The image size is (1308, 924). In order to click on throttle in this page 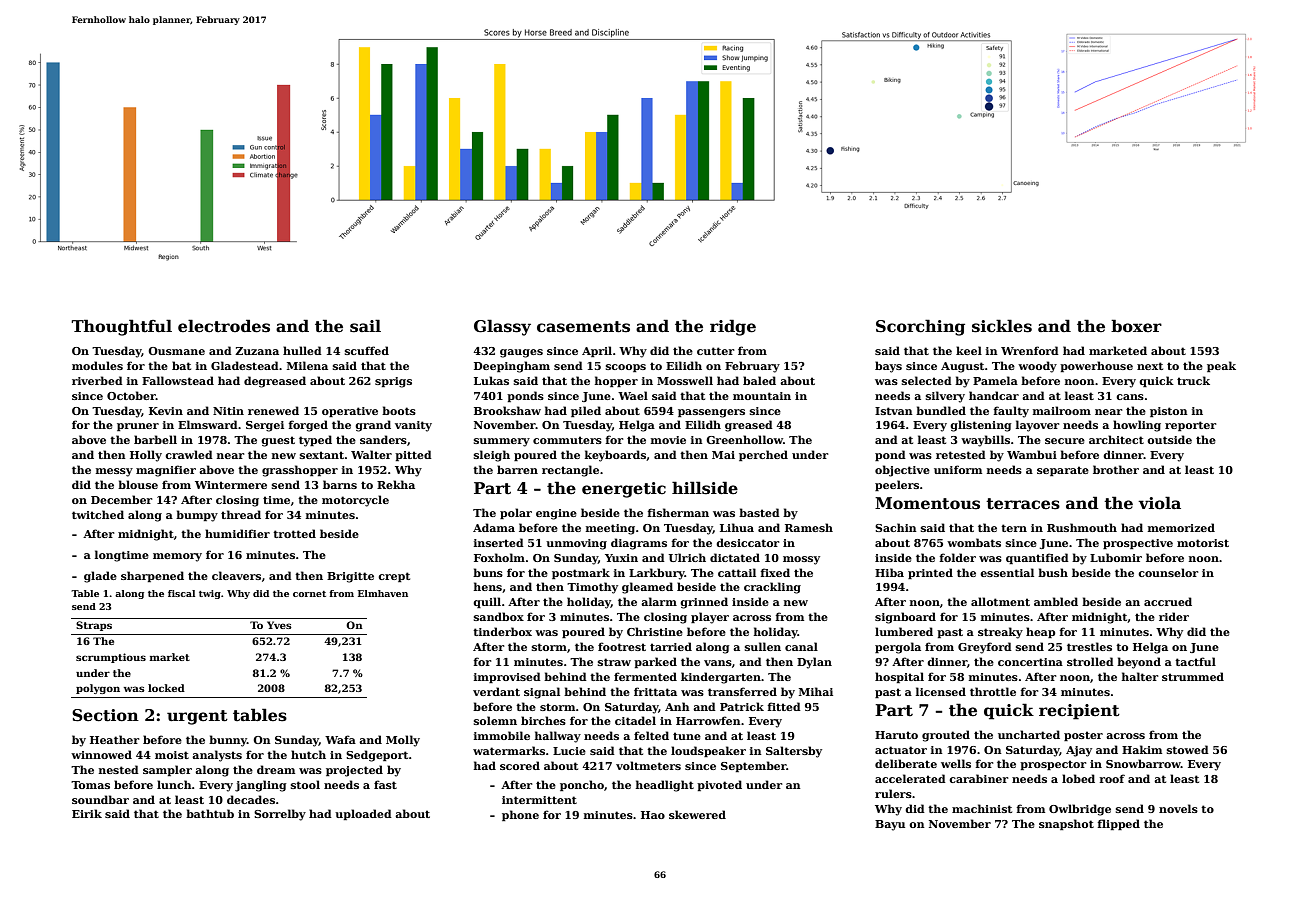, I will do `click(993, 691)`.
